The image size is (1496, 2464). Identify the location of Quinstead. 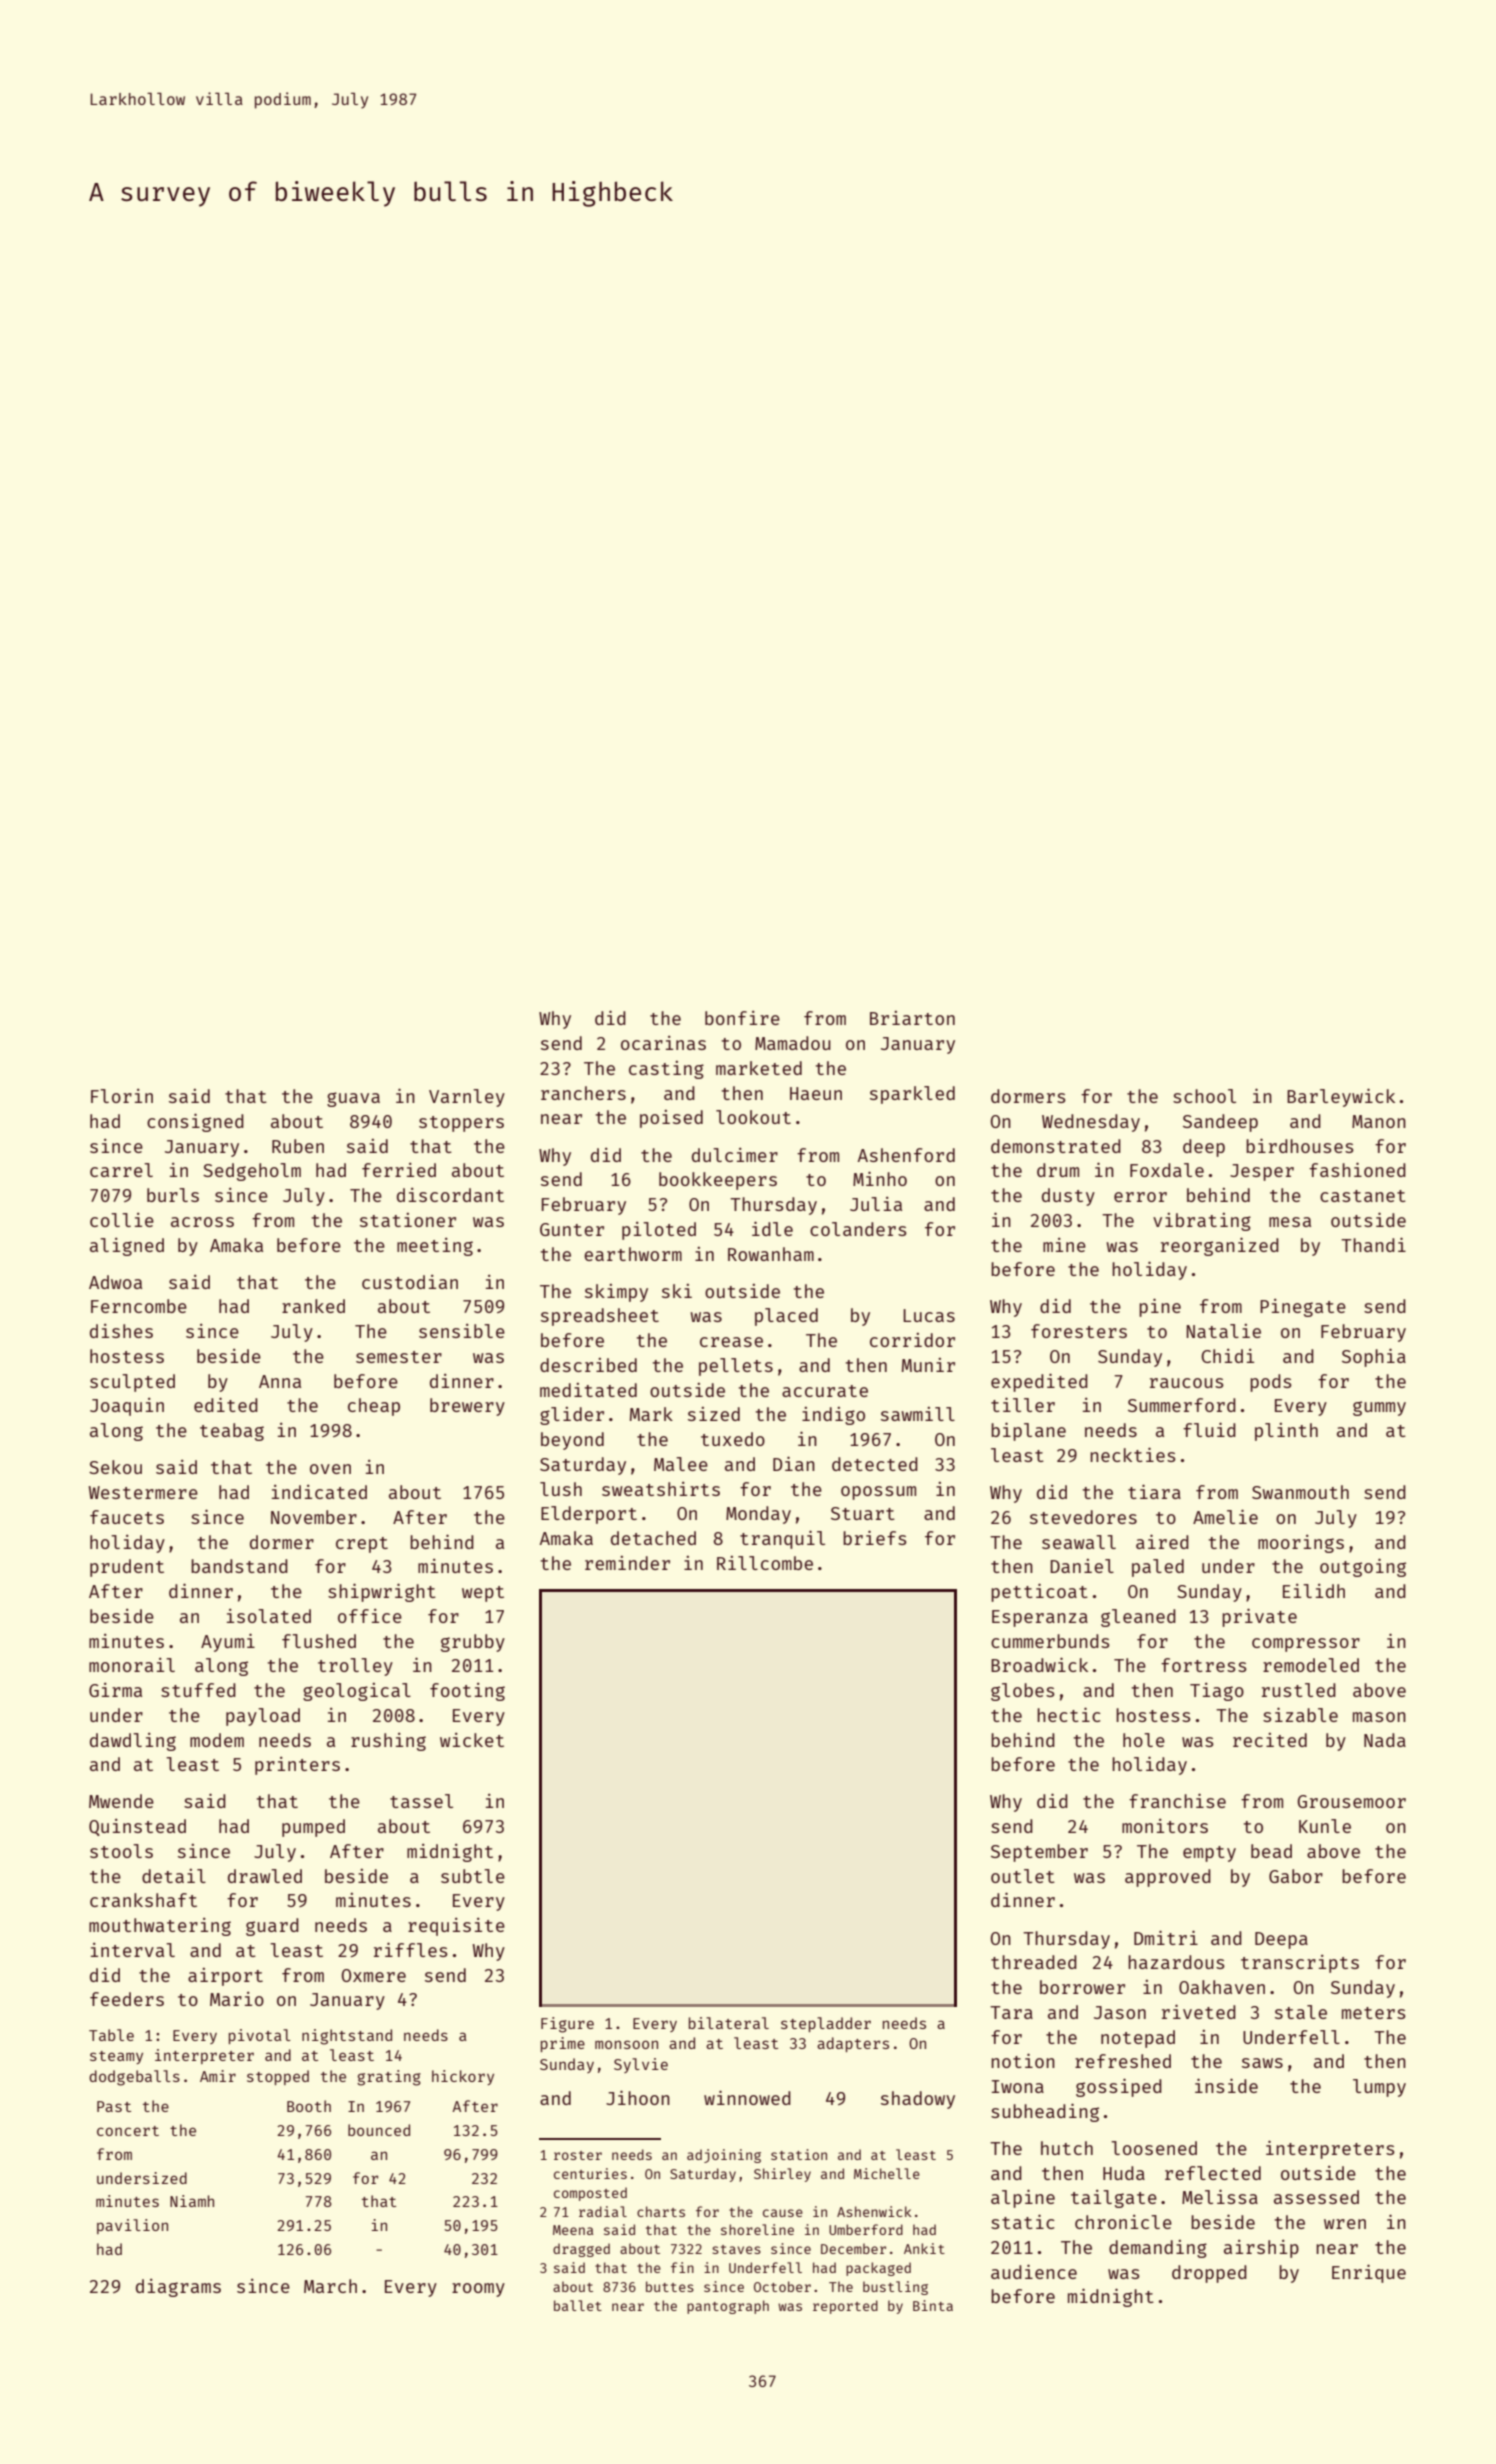
(137, 1827).
